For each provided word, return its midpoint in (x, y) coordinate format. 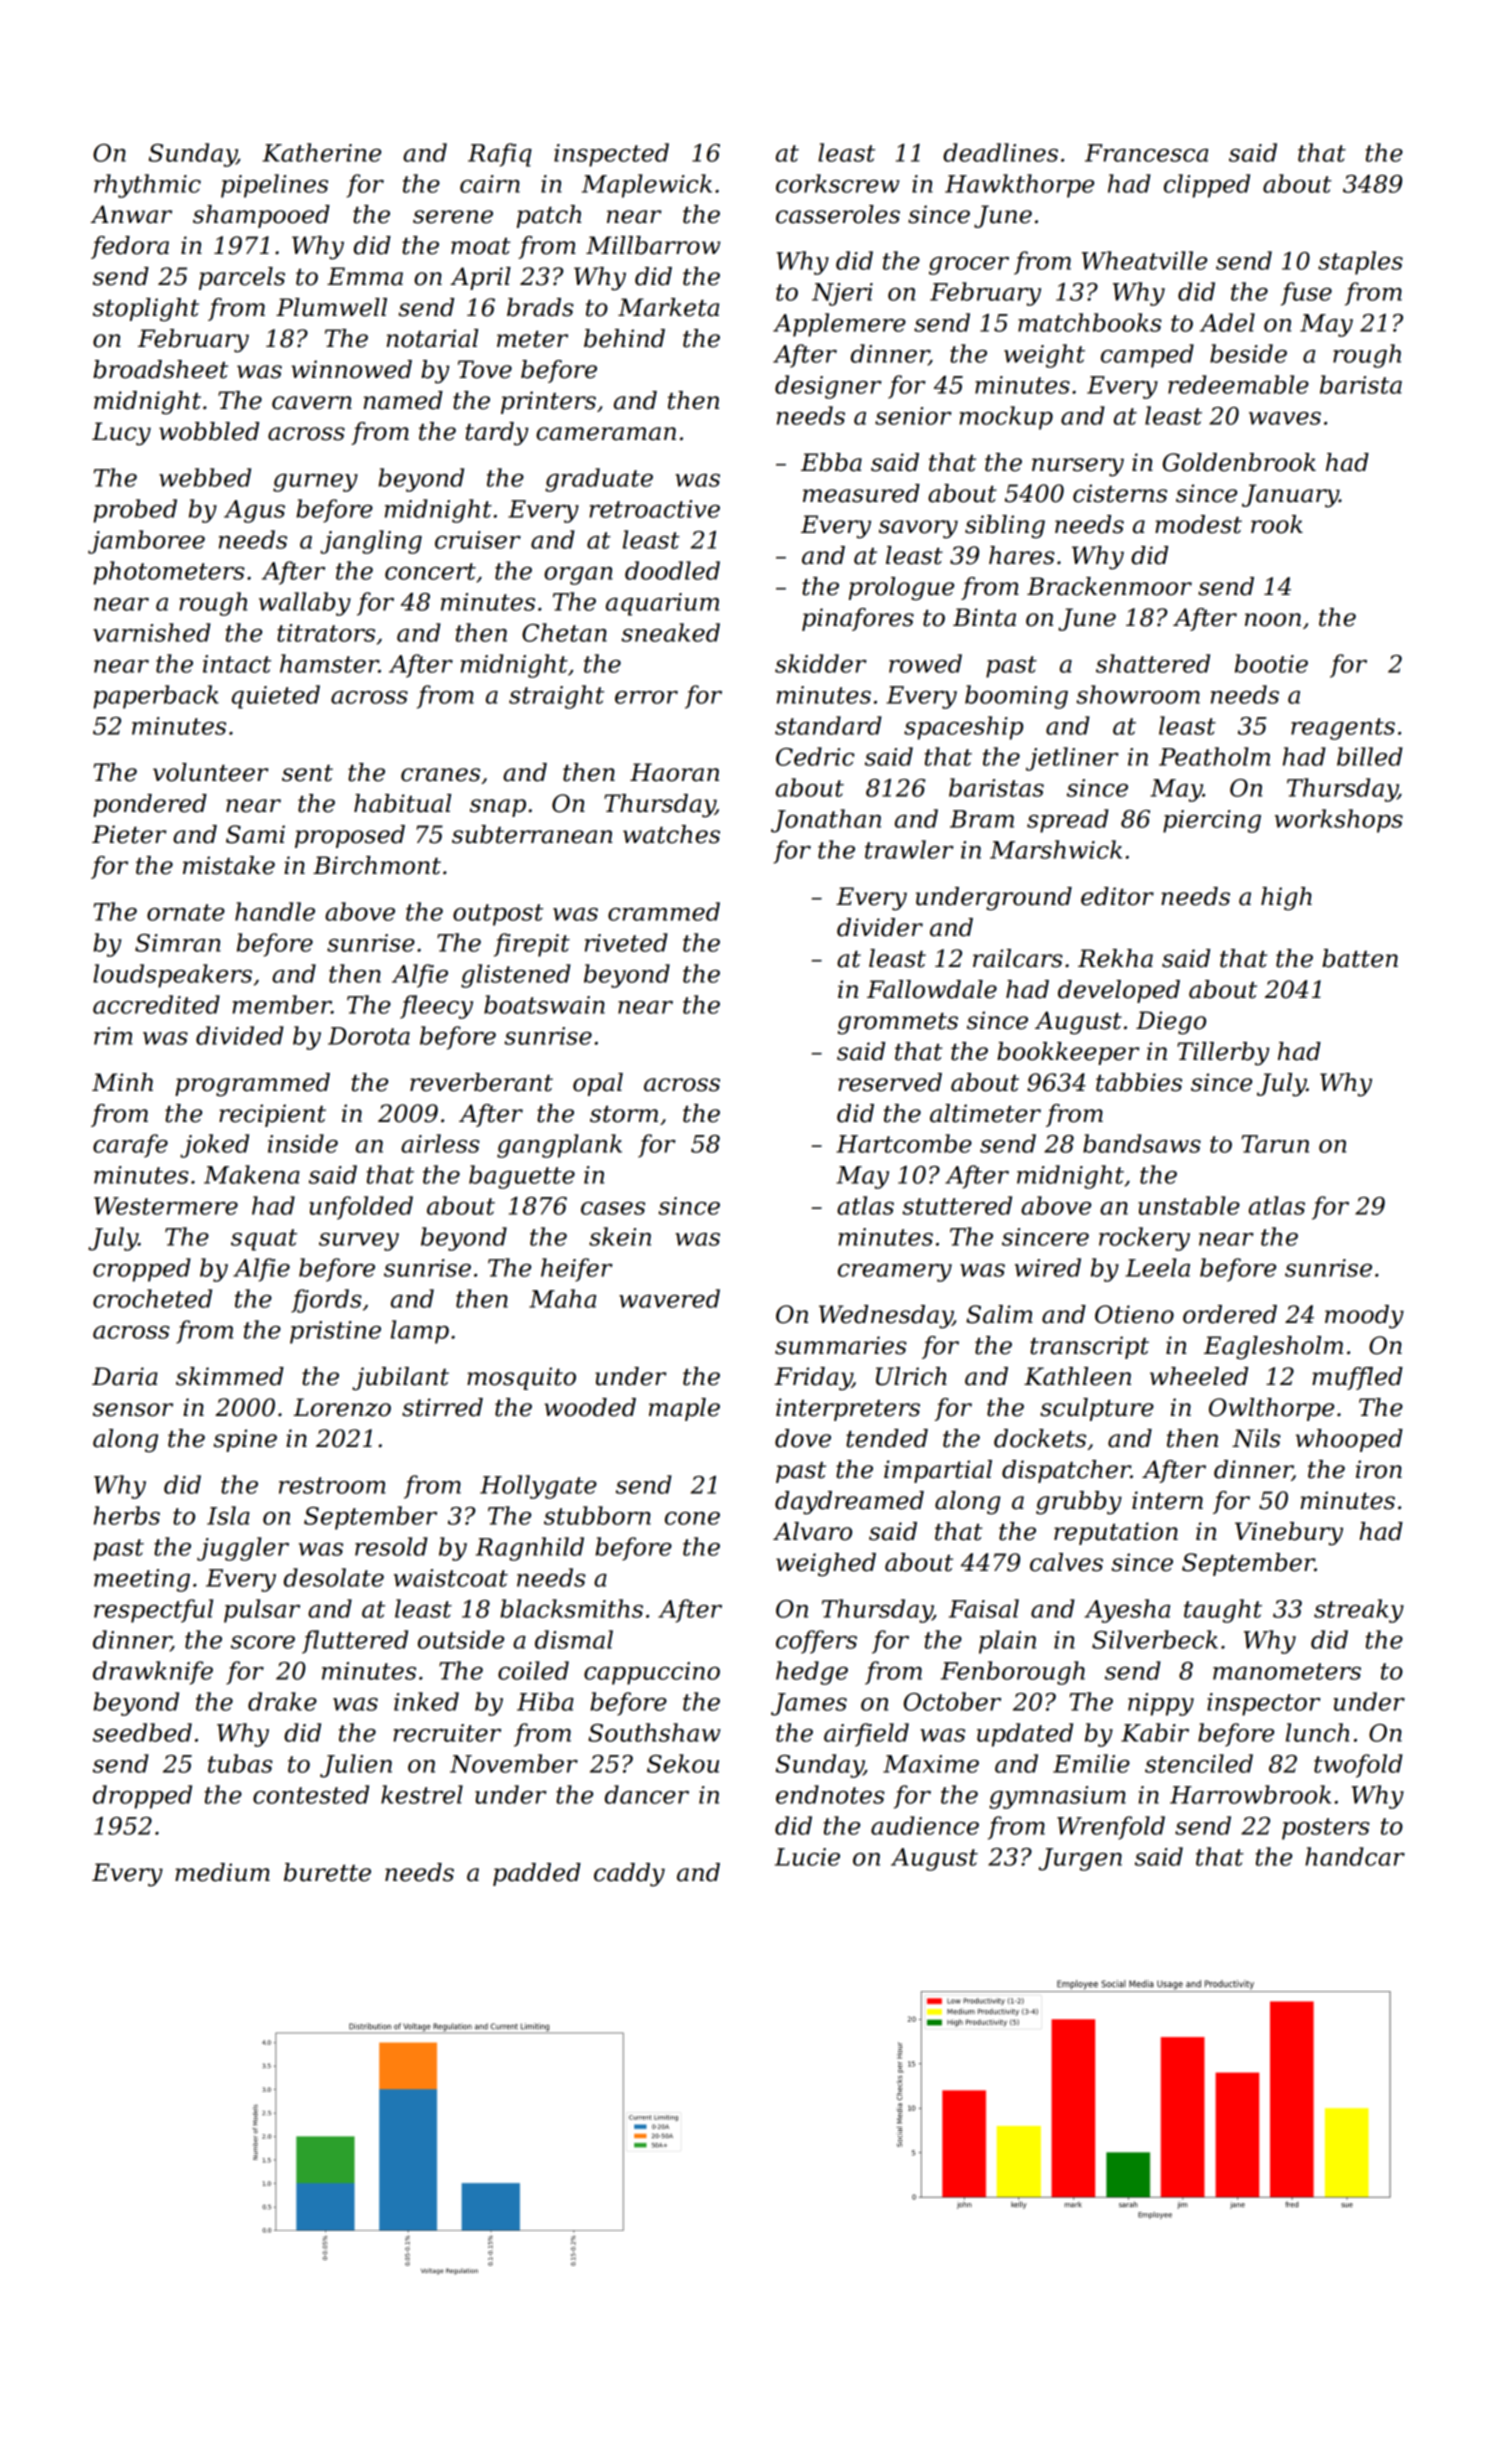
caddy (629, 1875)
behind (624, 338)
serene (453, 217)
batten (1360, 958)
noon (1273, 620)
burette (327, 1872)
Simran (178, 943)
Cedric (815, 756)
